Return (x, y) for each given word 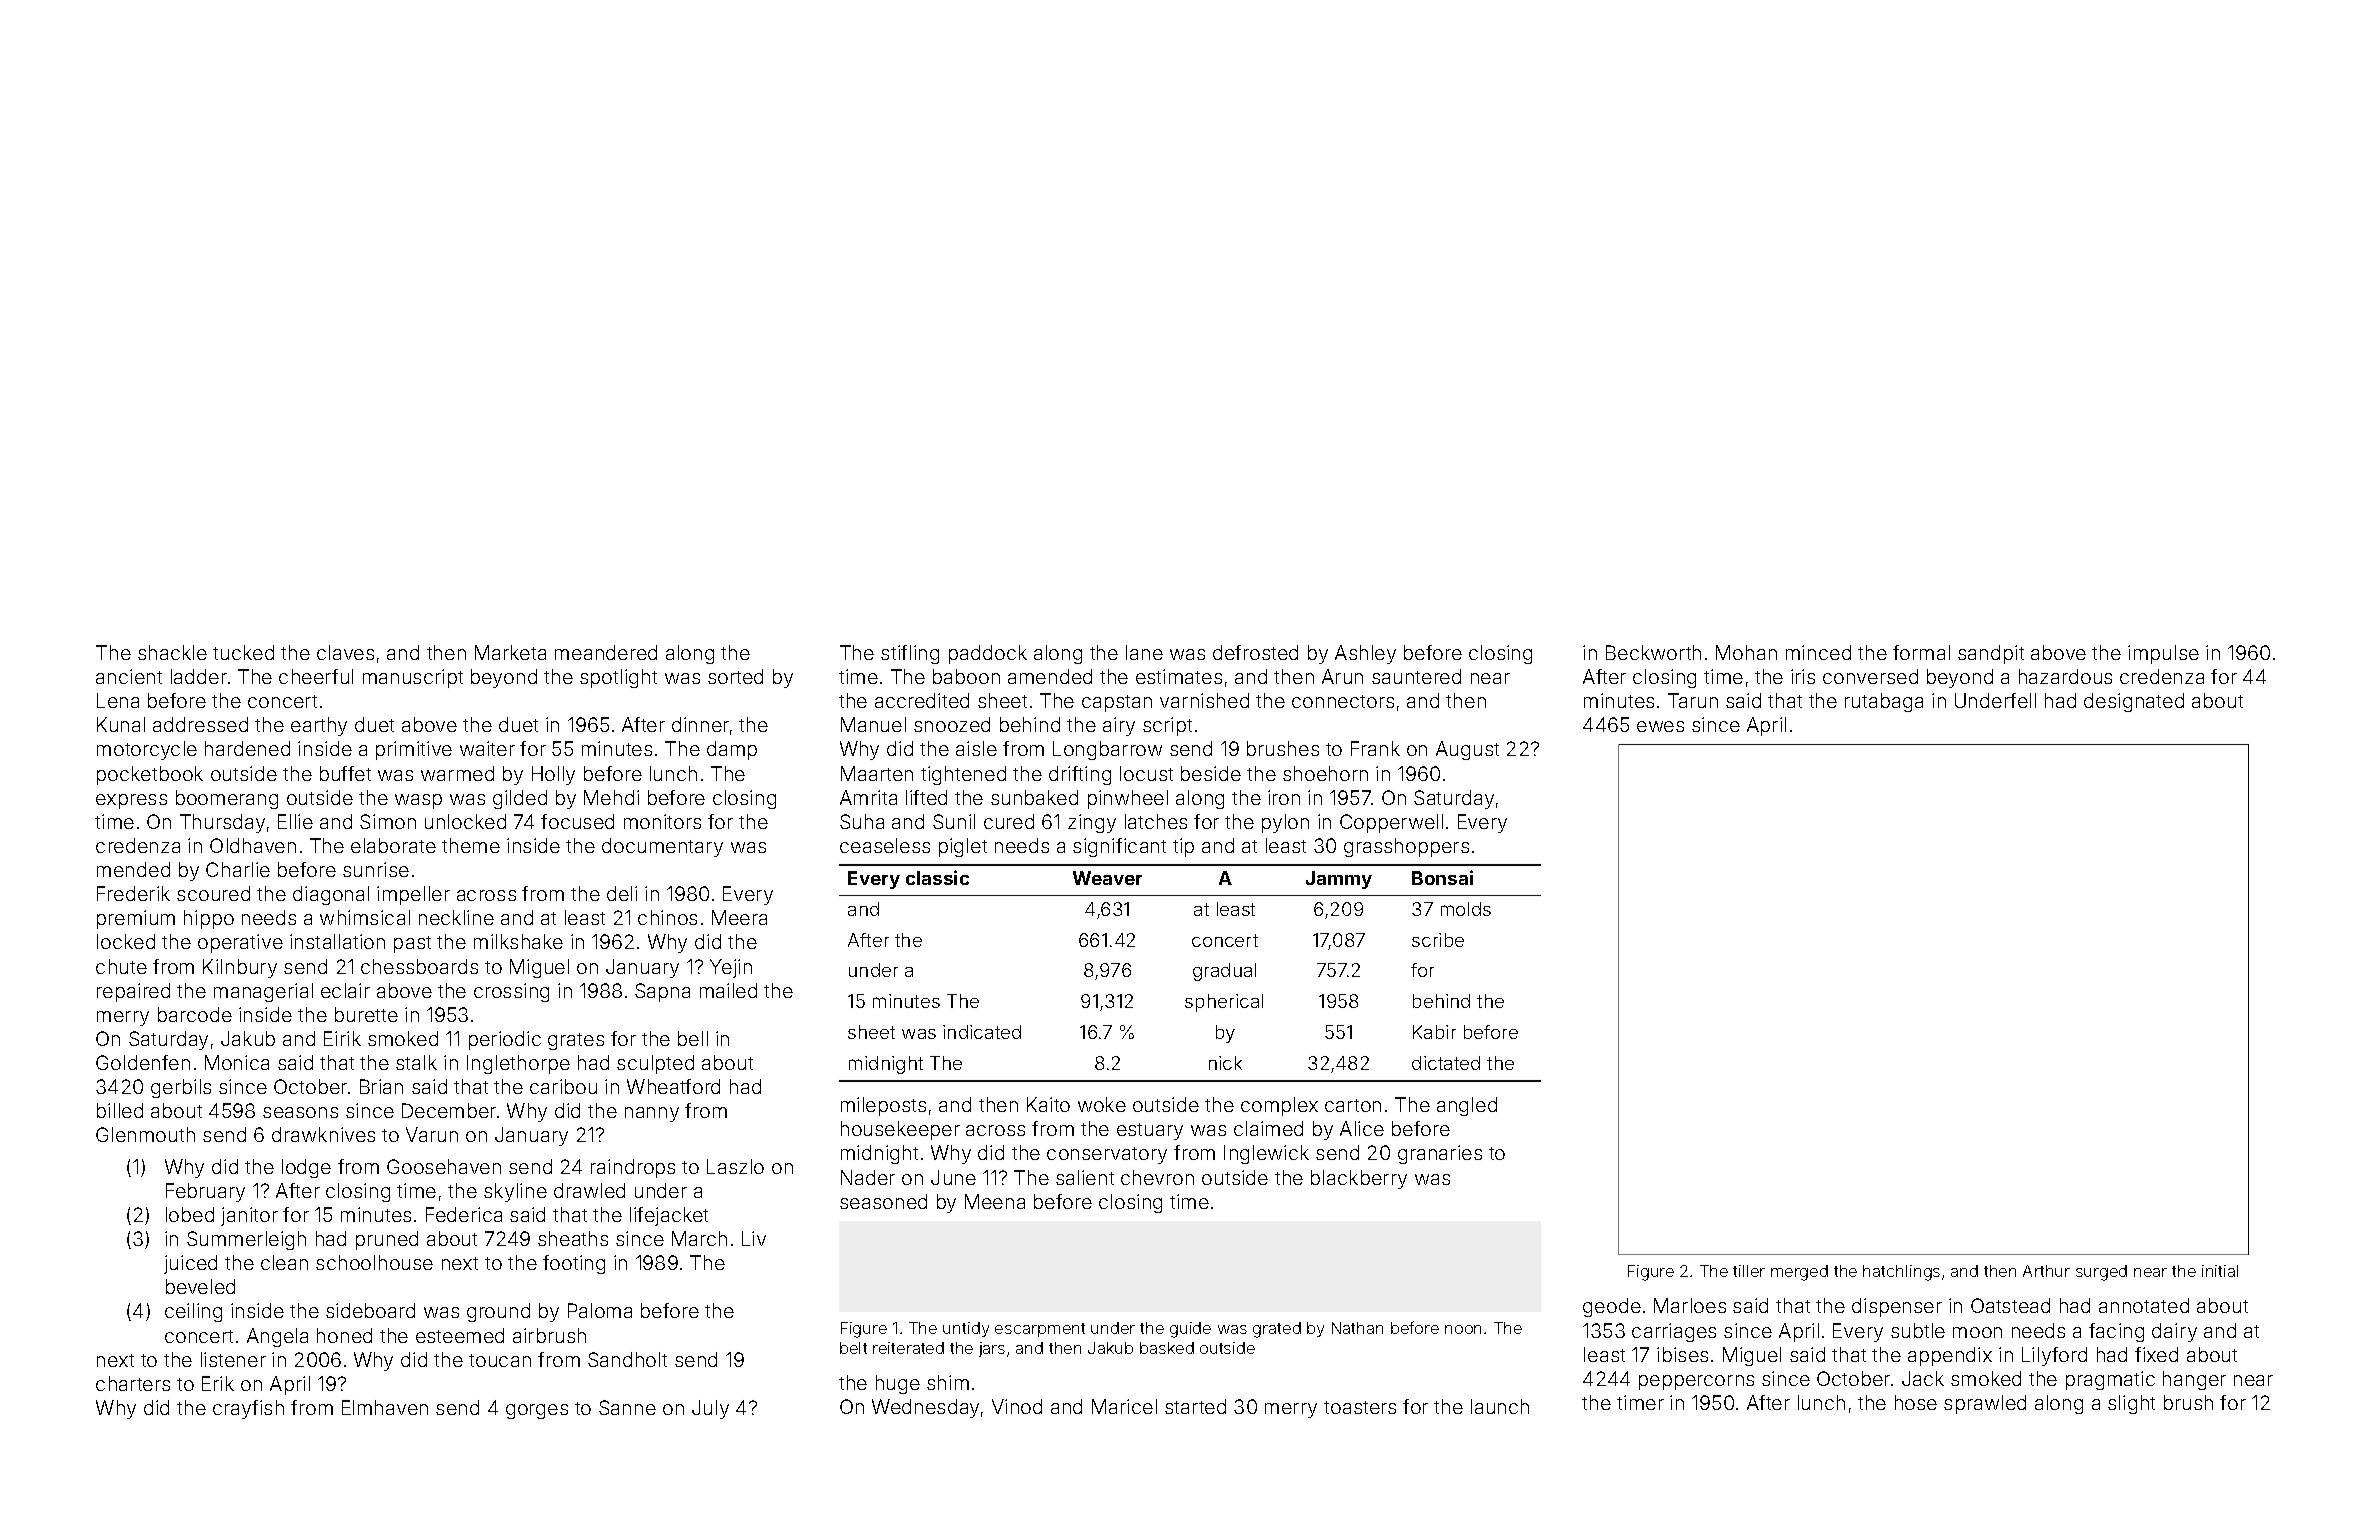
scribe (1438, 940)
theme (471, 845)
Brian (381, 1086)
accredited (922, 700)
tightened (963, 775)
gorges (537, 1411)
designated (2134, 702)
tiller (1749, 1271)
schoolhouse (374, 1262)
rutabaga (1884, 702)
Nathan (1357, 1328)
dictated (1446, 1063)
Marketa (510, 652)
